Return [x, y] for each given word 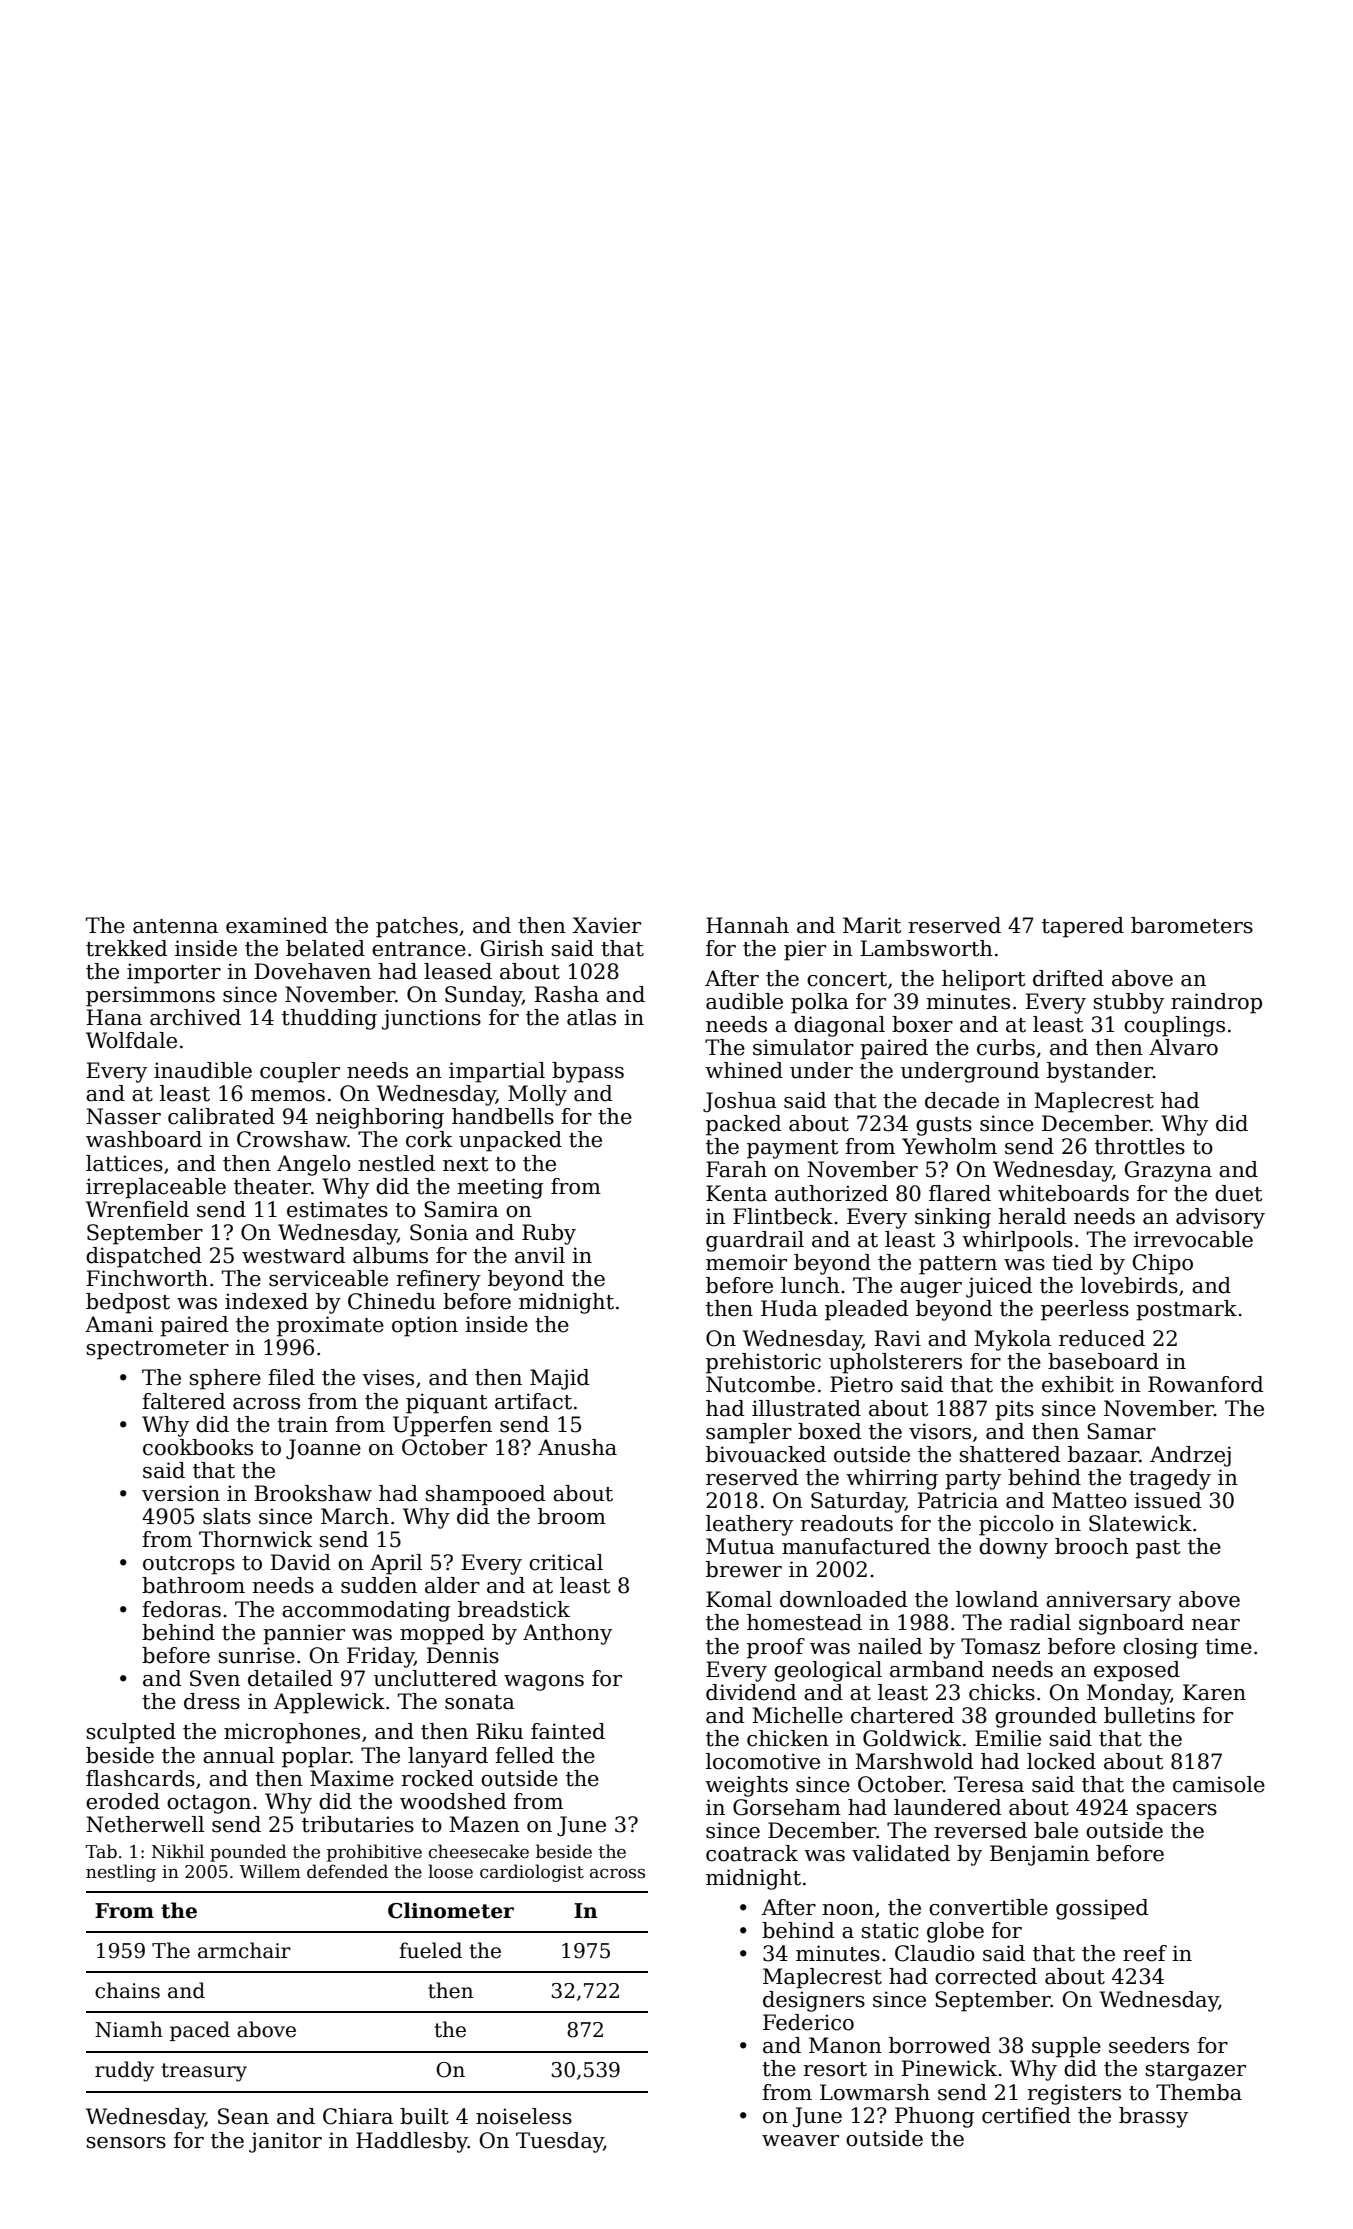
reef [1145, 1953]
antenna [175, 926]
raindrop [1216, 1003]
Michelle [797, 1715]
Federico [808, 2022]
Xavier [606, 925]
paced [200, 2031]
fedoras [181, 1609]
